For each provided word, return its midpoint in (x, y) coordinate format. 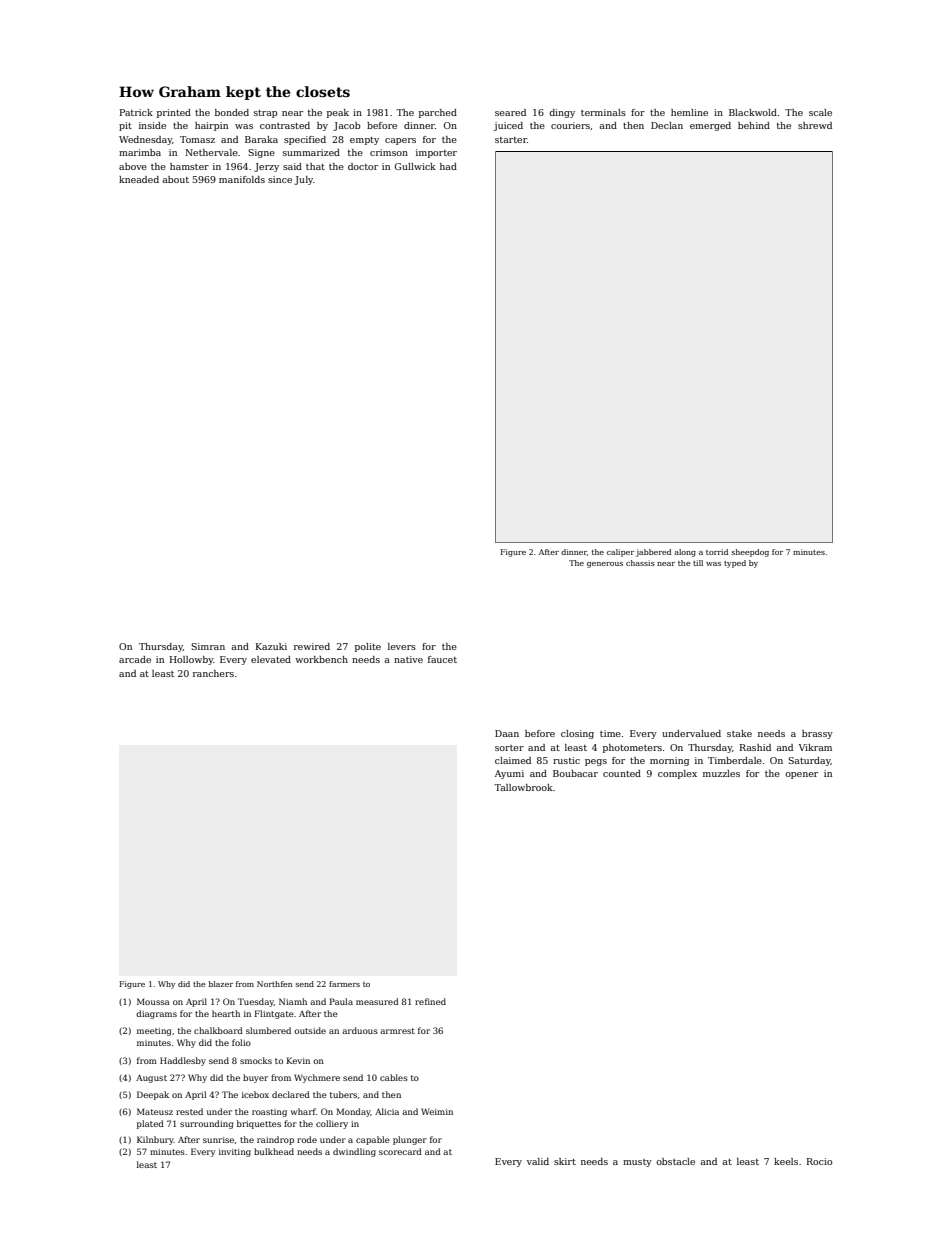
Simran (208, 646)
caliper (620, 553)
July (303, 180)
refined (430, 1001)
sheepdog (750, 553)
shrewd (815, 125)
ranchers (213, 673)
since (280, 179)
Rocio (819, 1161)
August (151, 1079)
